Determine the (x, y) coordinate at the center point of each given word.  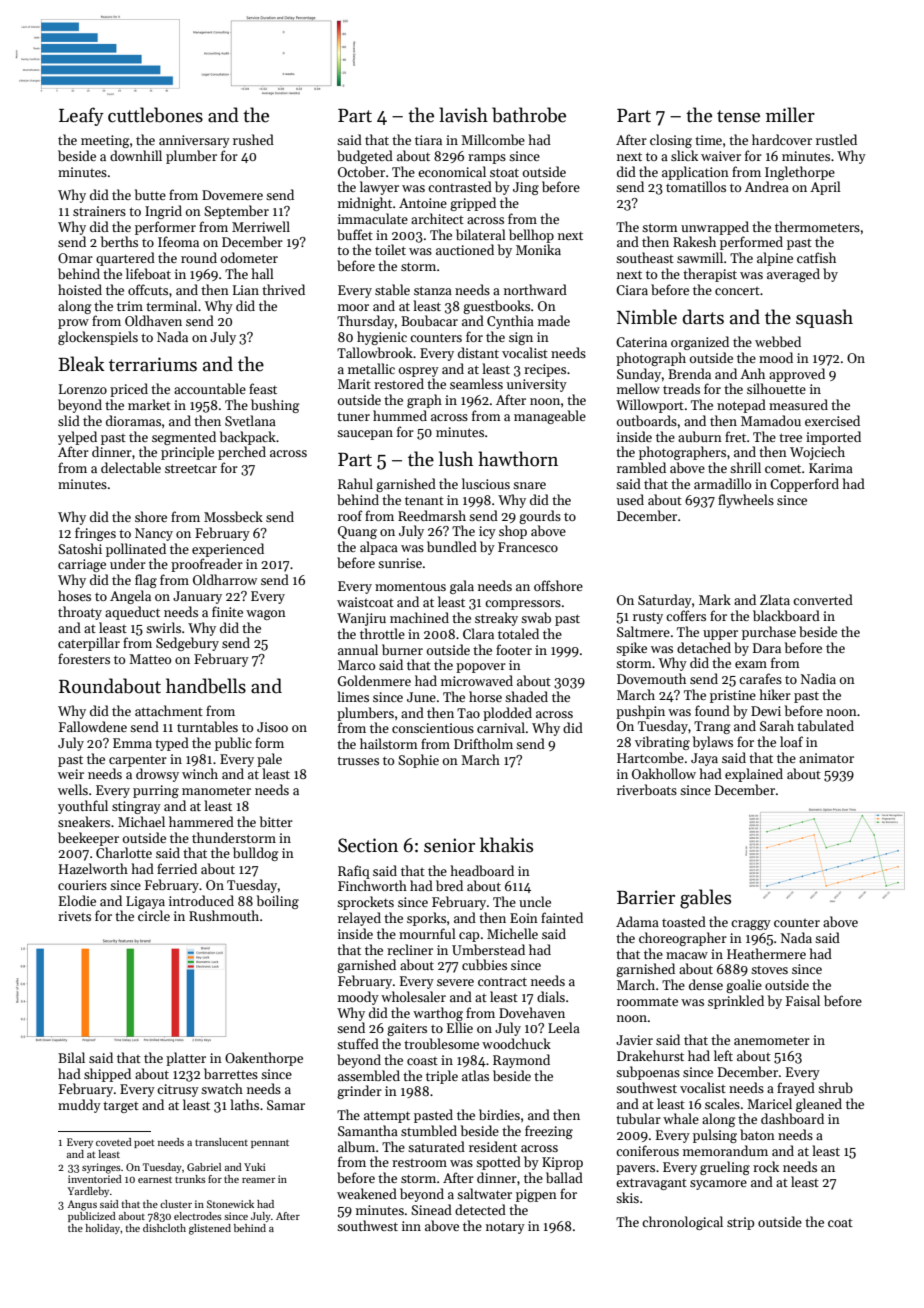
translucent (221, 1142)
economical (452, 171)
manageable (550, 417)
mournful (427, 933)
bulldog (256, 854)
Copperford (804, 485)
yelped (77, 438)
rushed (253, 139)
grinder (359, 1092)
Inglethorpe (800, 173)
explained (754, 775)
